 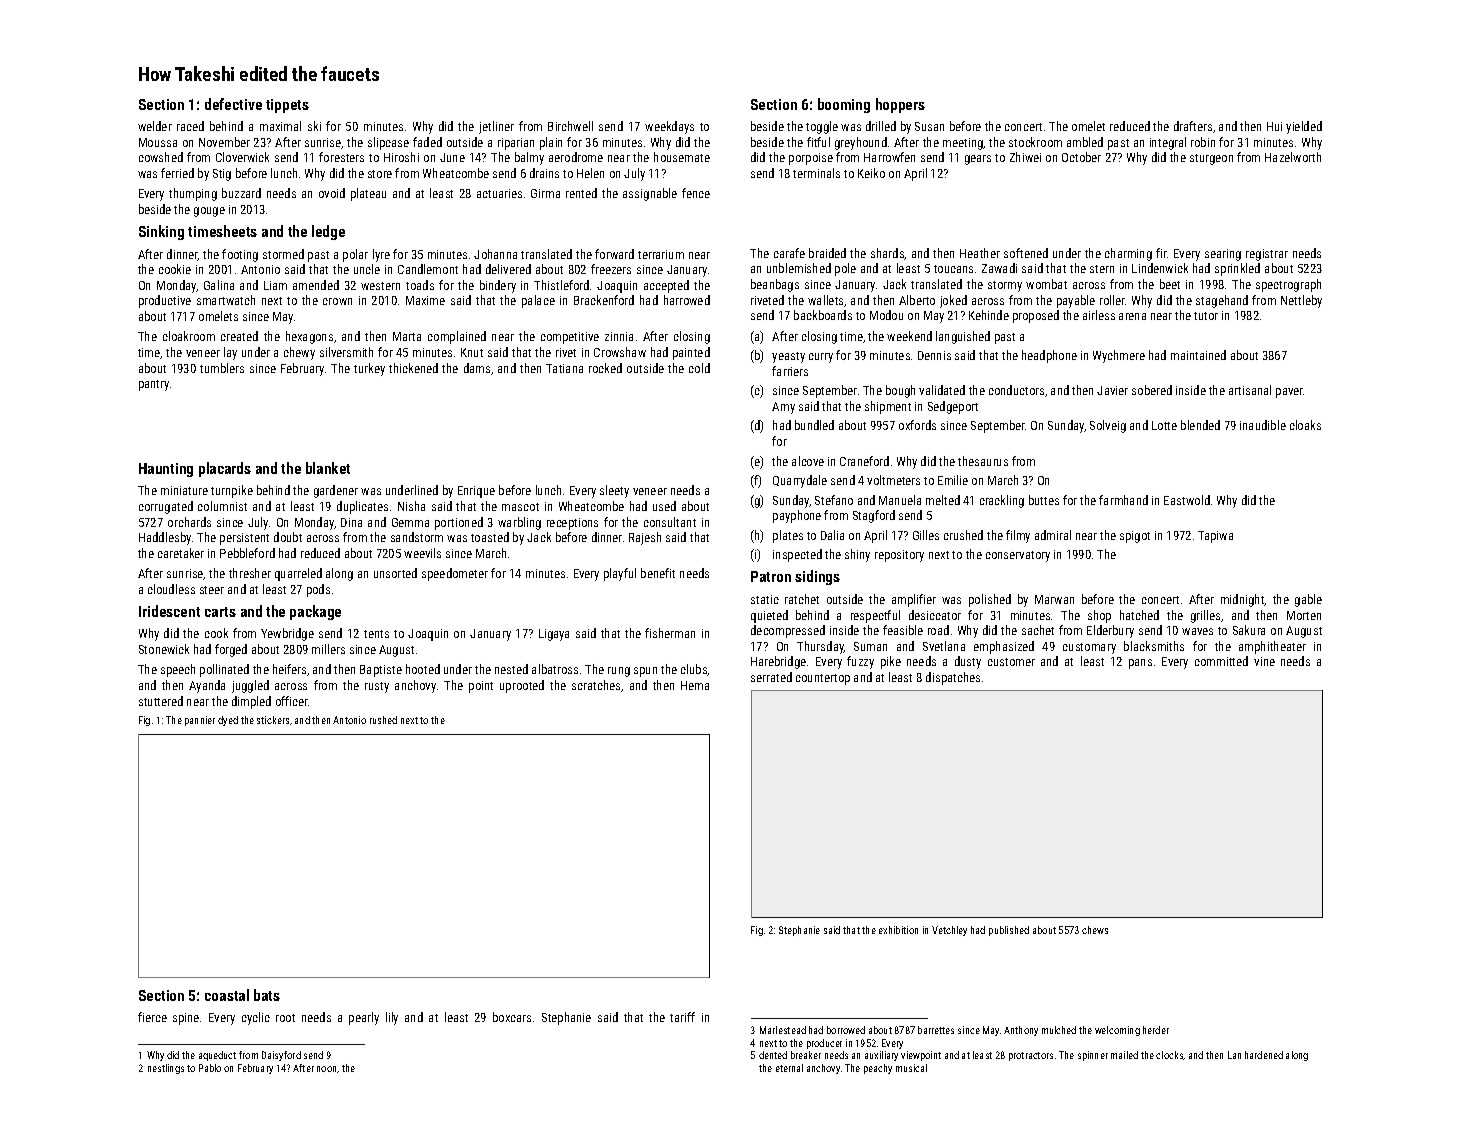 I want to click on peachy, so click(x=878, y=1069).
